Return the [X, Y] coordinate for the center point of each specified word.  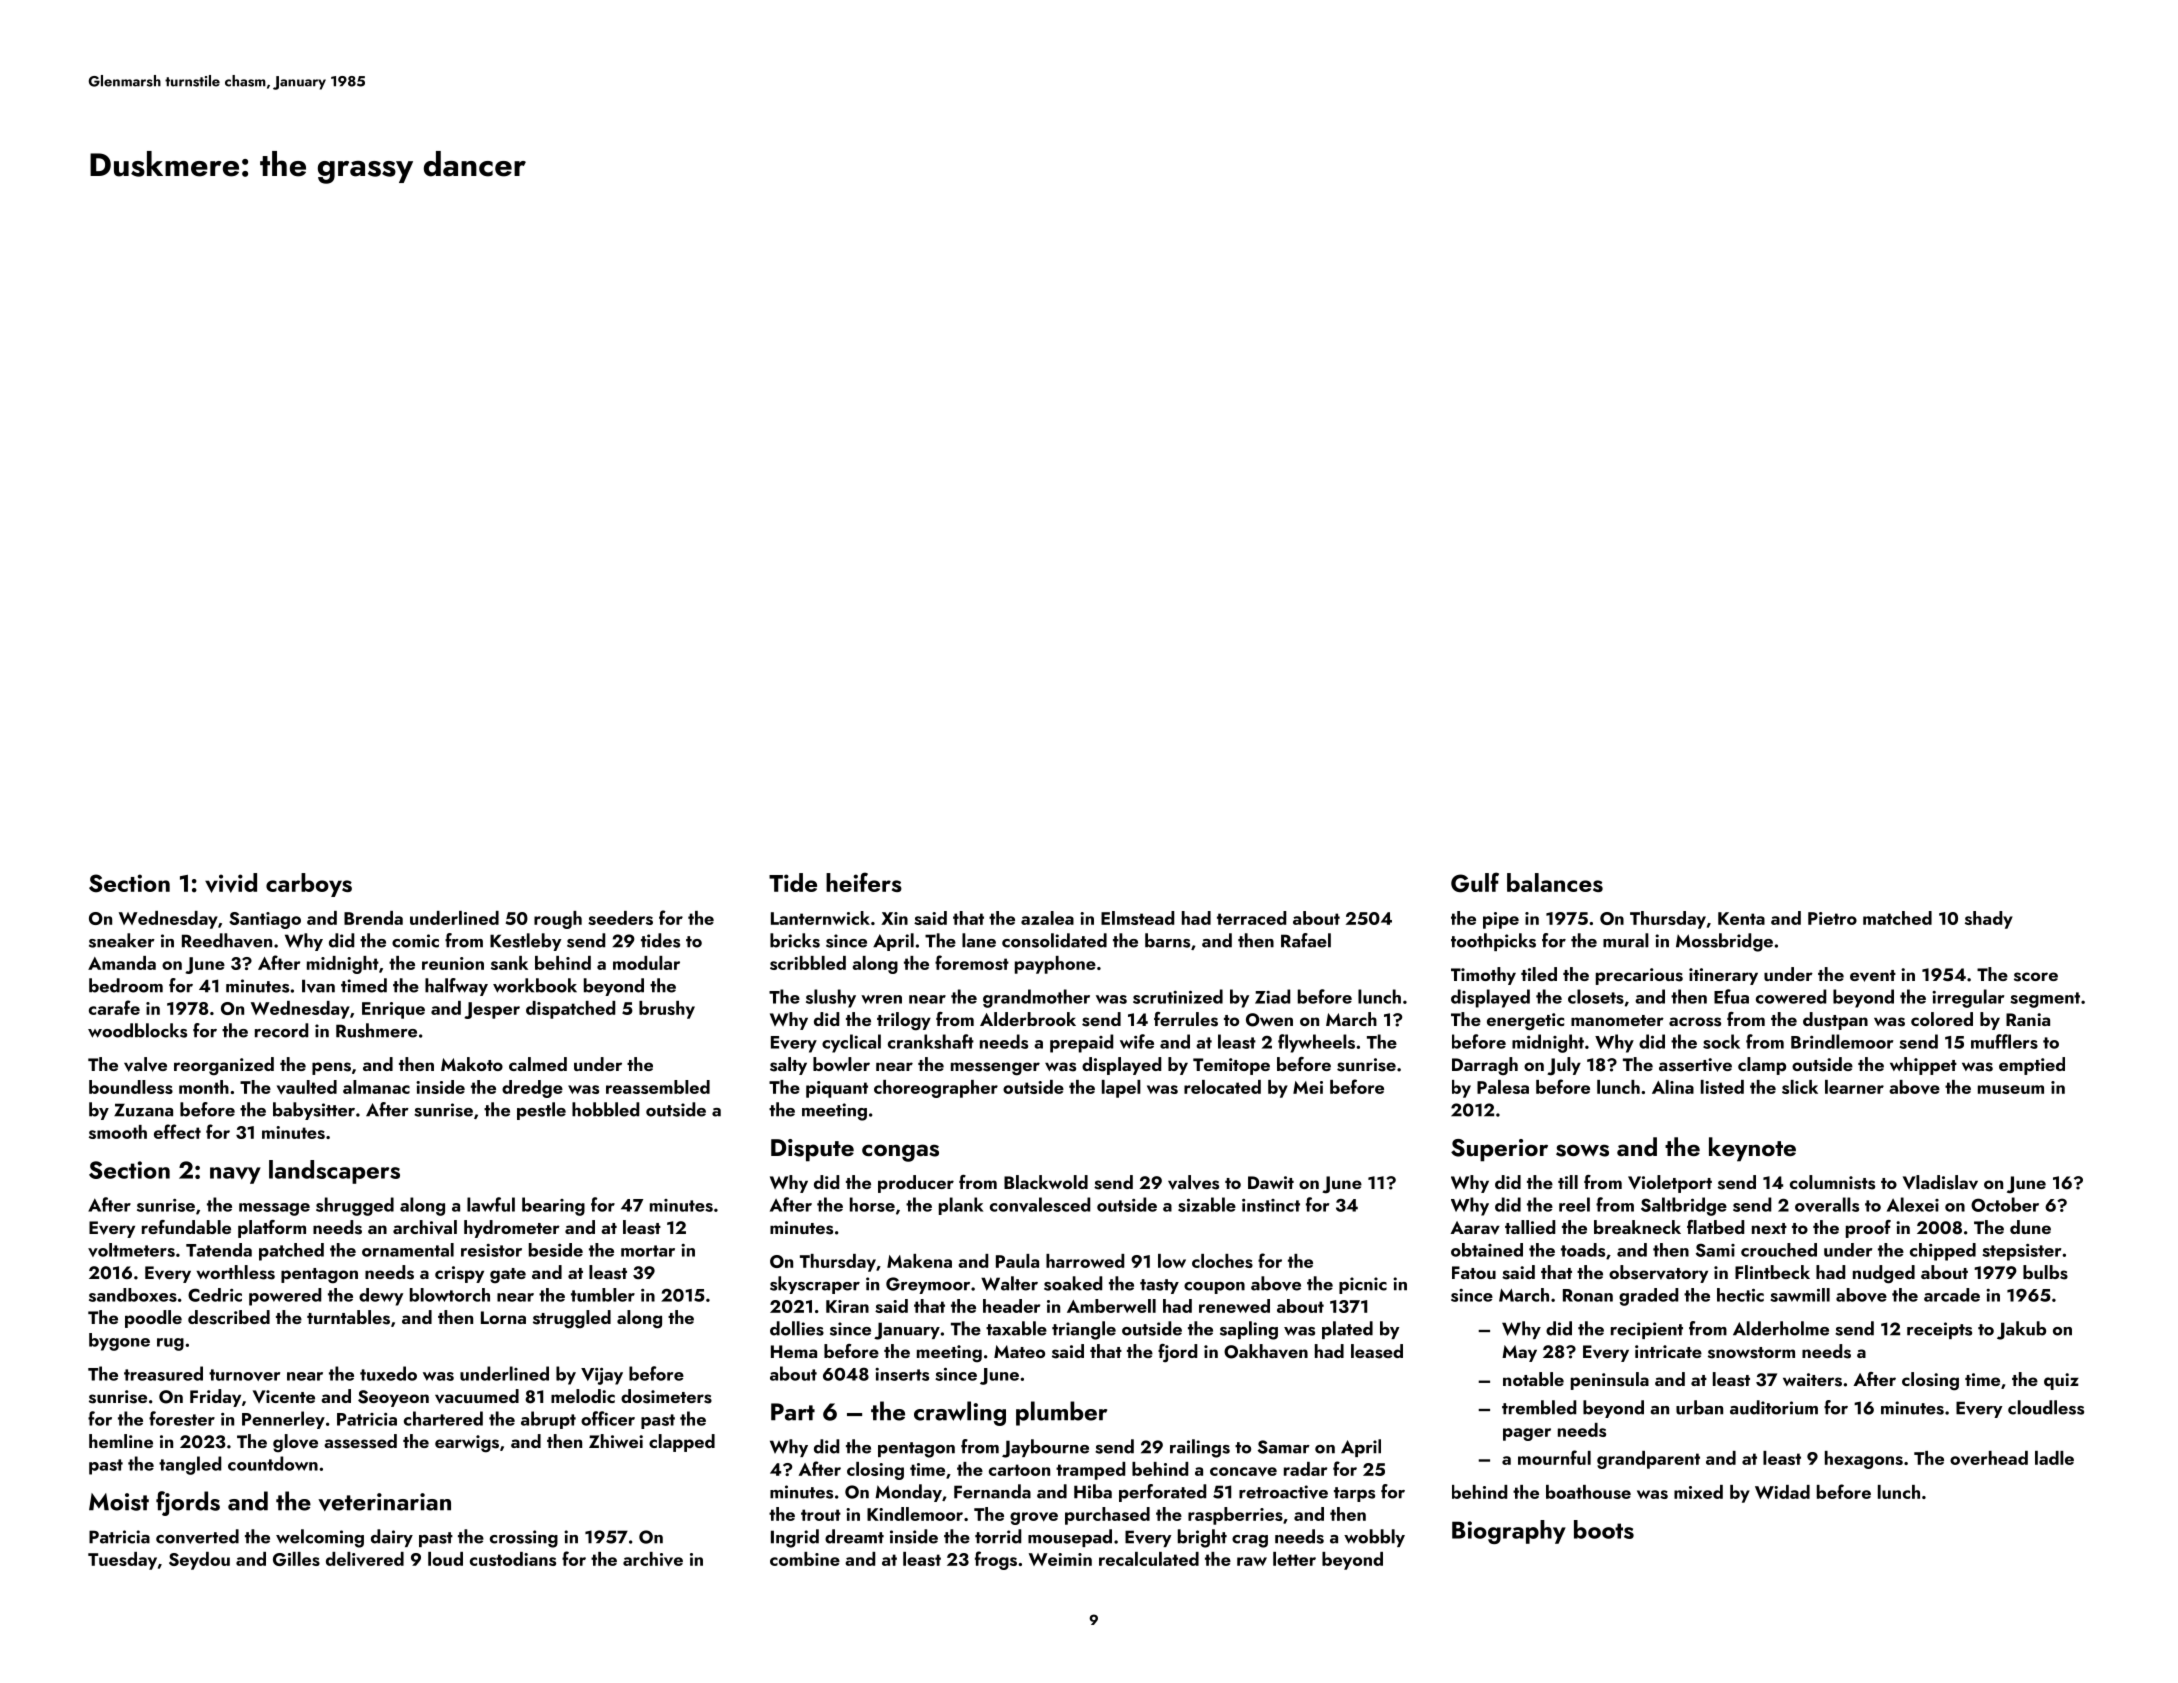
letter [1294, 1559]
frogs [996, 1560]
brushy [667, 1010]
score [2036, 977]
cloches [1222, 1261]
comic [415, 941]
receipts [1939, 1330]
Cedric [215, 1295]
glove [295, 1443]
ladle [2054, 1458]
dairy [392, 1538]
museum [2011, 1089]
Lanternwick [820, 918]
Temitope [1231, 1066]
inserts [902, 1374]
